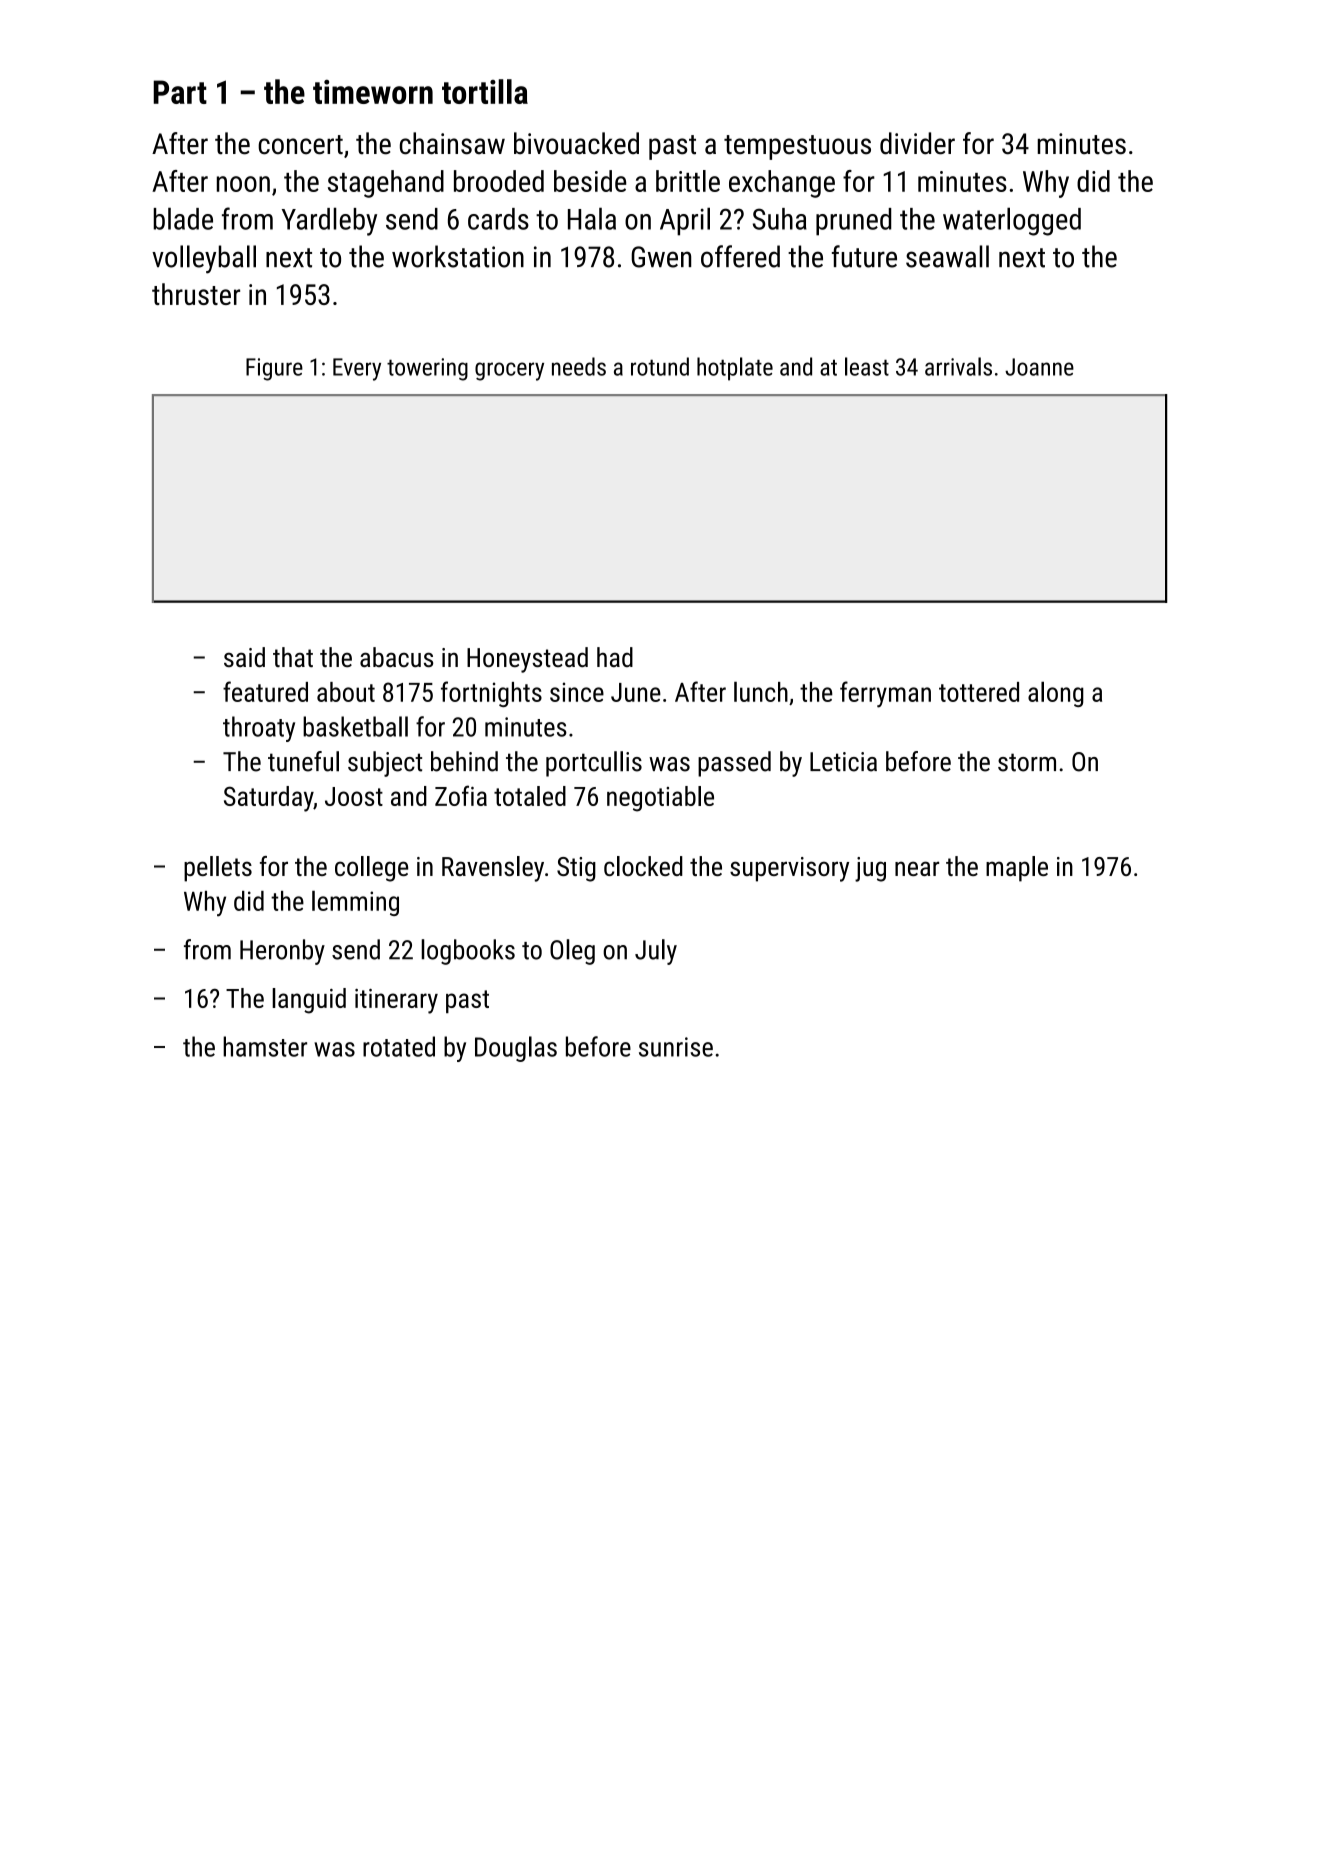 This document has height=1865, width=1319. Describe the element at coordinates (458, 256) in the document. I see `workstation` at that location.
